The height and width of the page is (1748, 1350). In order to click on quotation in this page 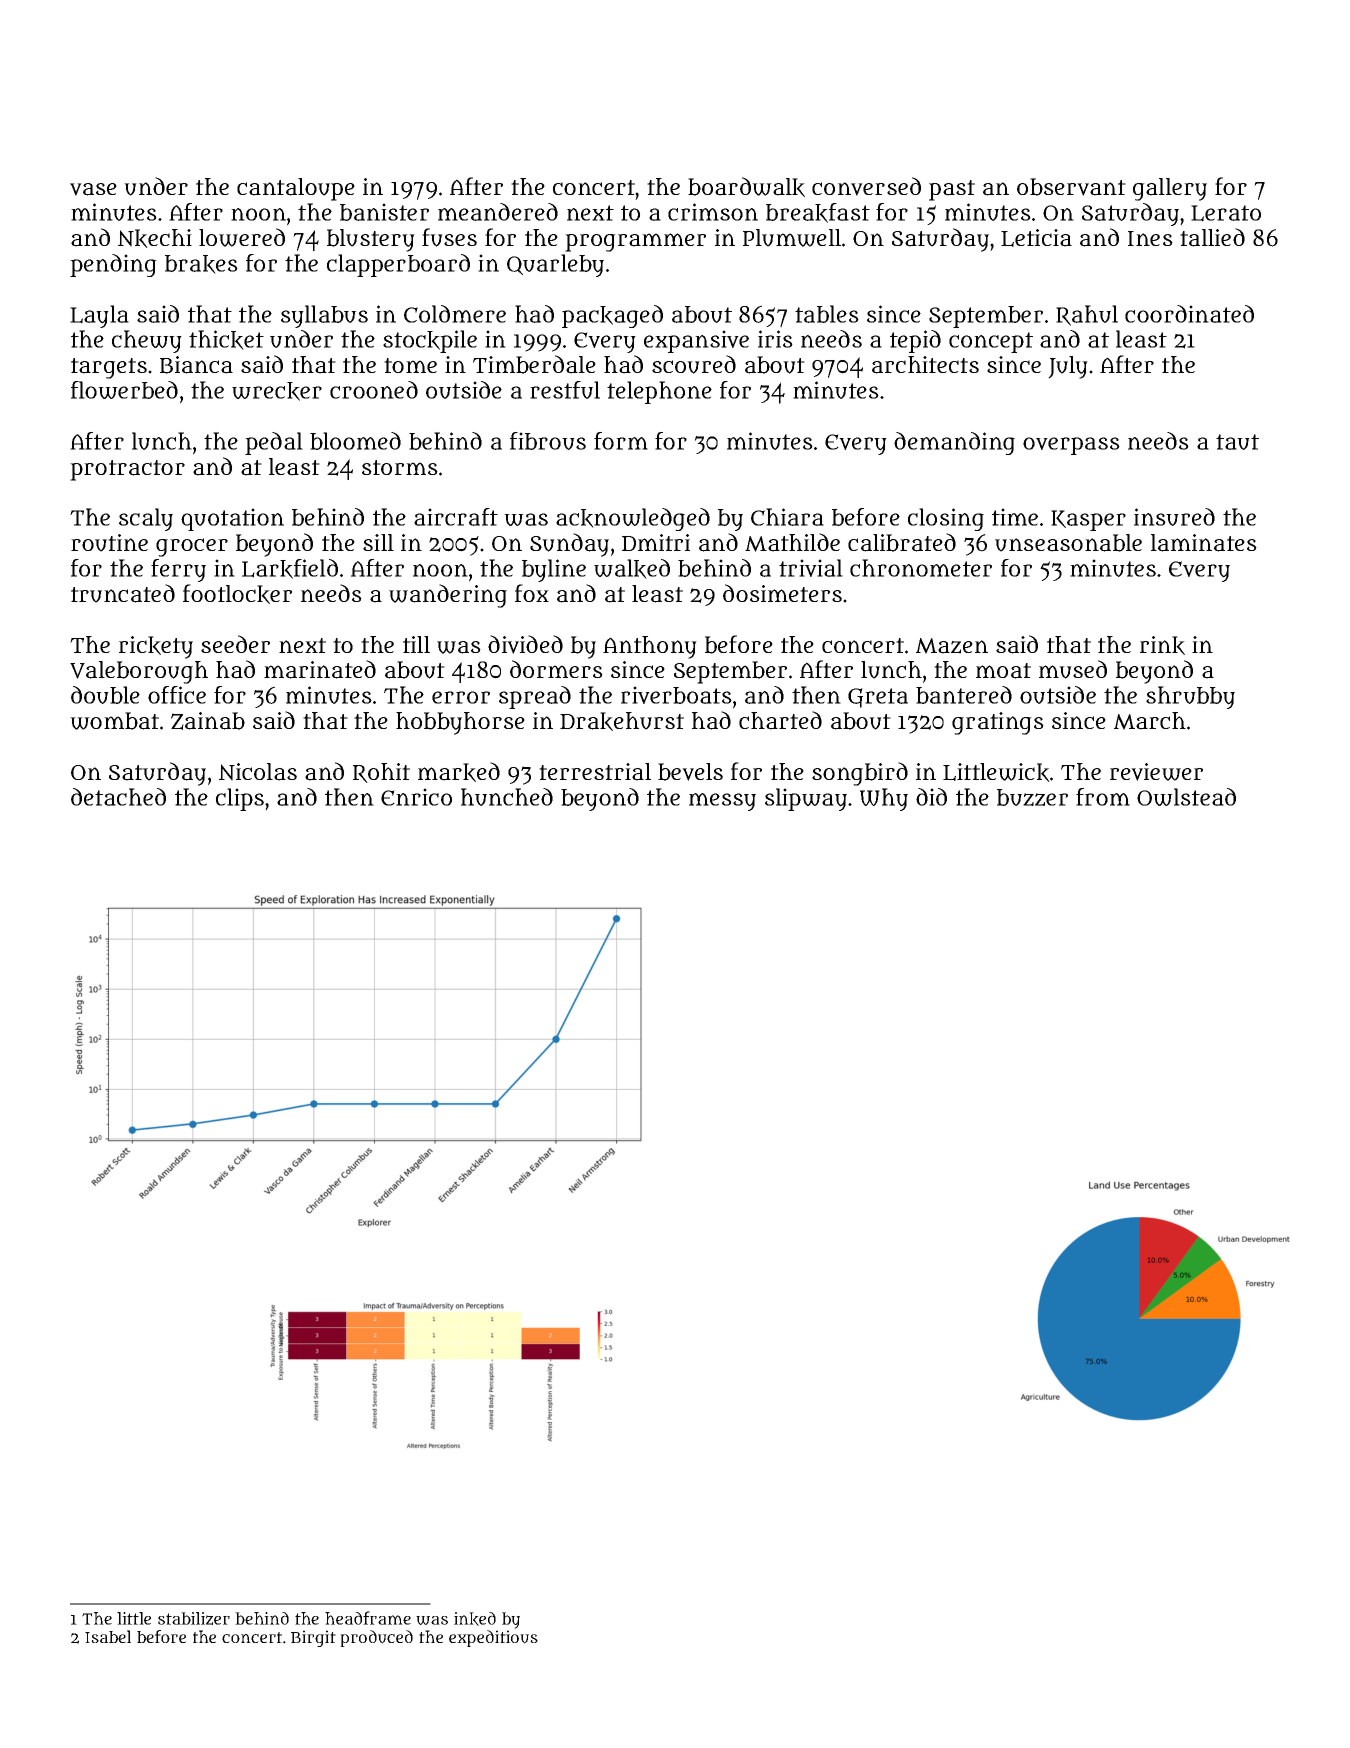, I will do `click(232, 519)`.
